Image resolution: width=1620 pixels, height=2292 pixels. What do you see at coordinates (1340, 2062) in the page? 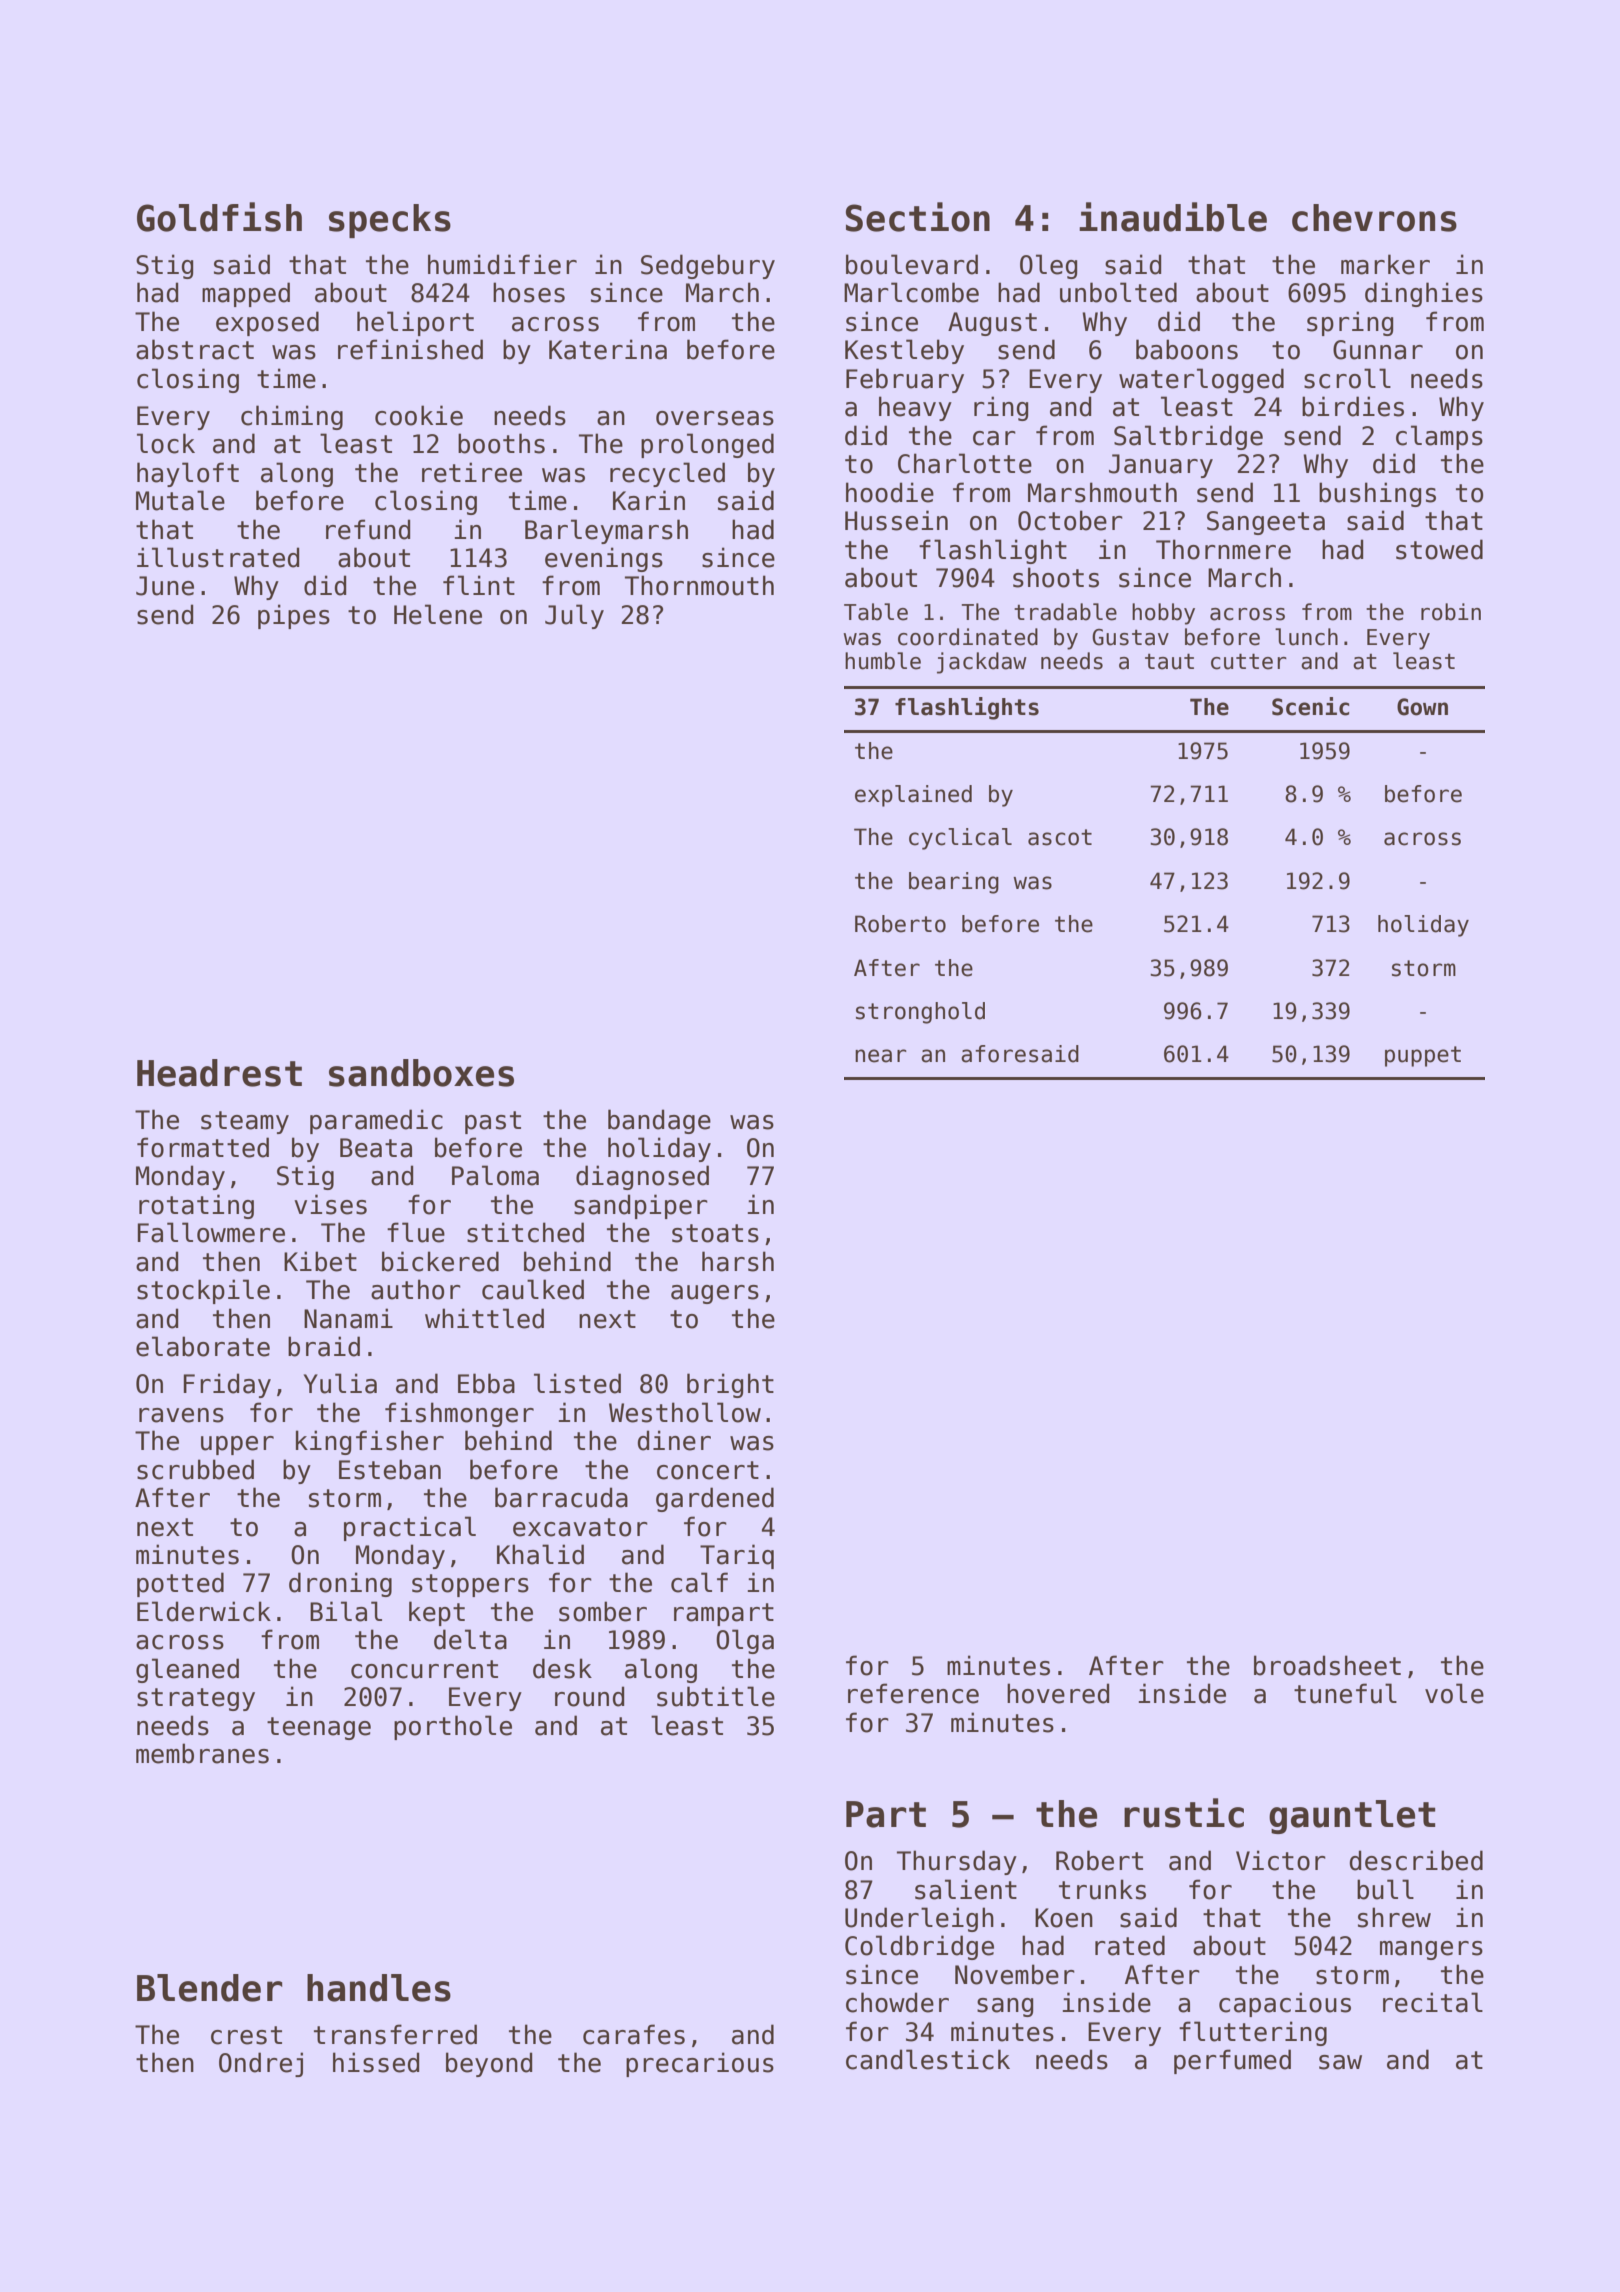
I see `saw` at bounding box center [1340, 2062].
